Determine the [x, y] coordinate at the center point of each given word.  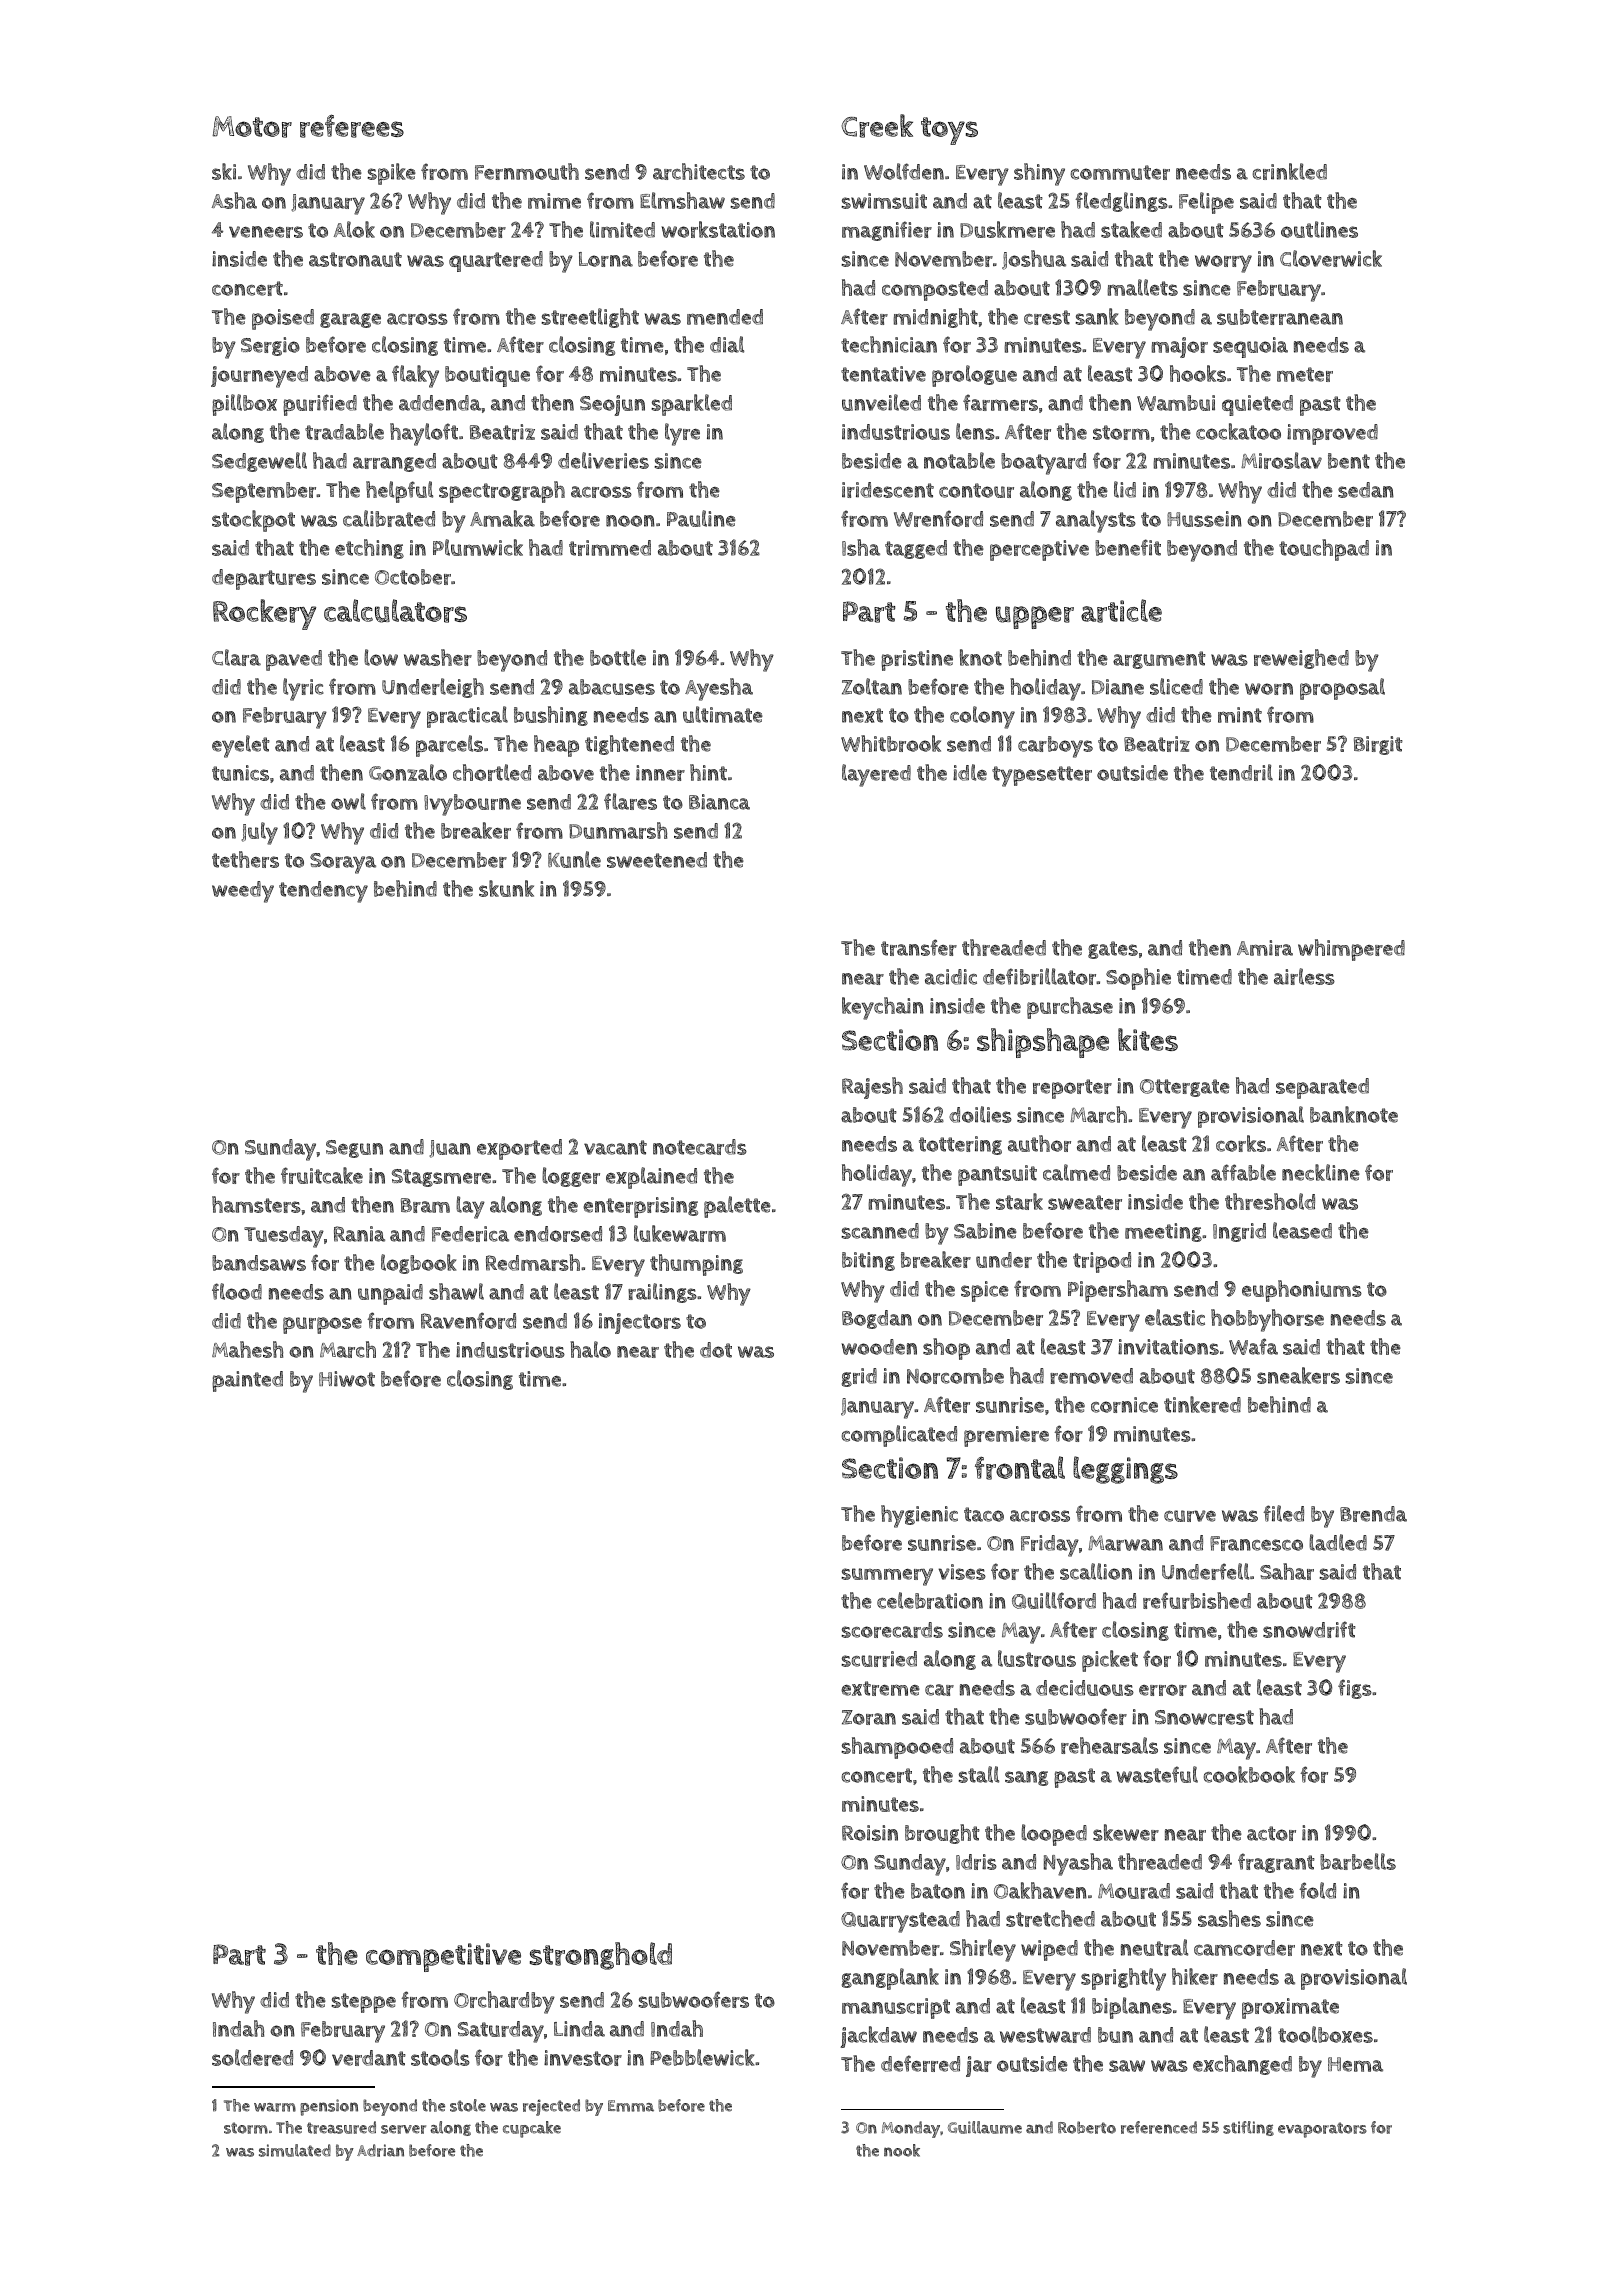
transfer [919, 947]
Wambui [1176, 403]
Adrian [380, 2150]
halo [590, 1349]
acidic [951, 977]
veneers [266, 232]
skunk [506, 888]
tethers [245, 859]
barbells [1358, 1861]
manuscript [896, 2008]
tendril [1241, 772]
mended [725, 317]
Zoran [869, 1717]
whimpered [1351, 950]
